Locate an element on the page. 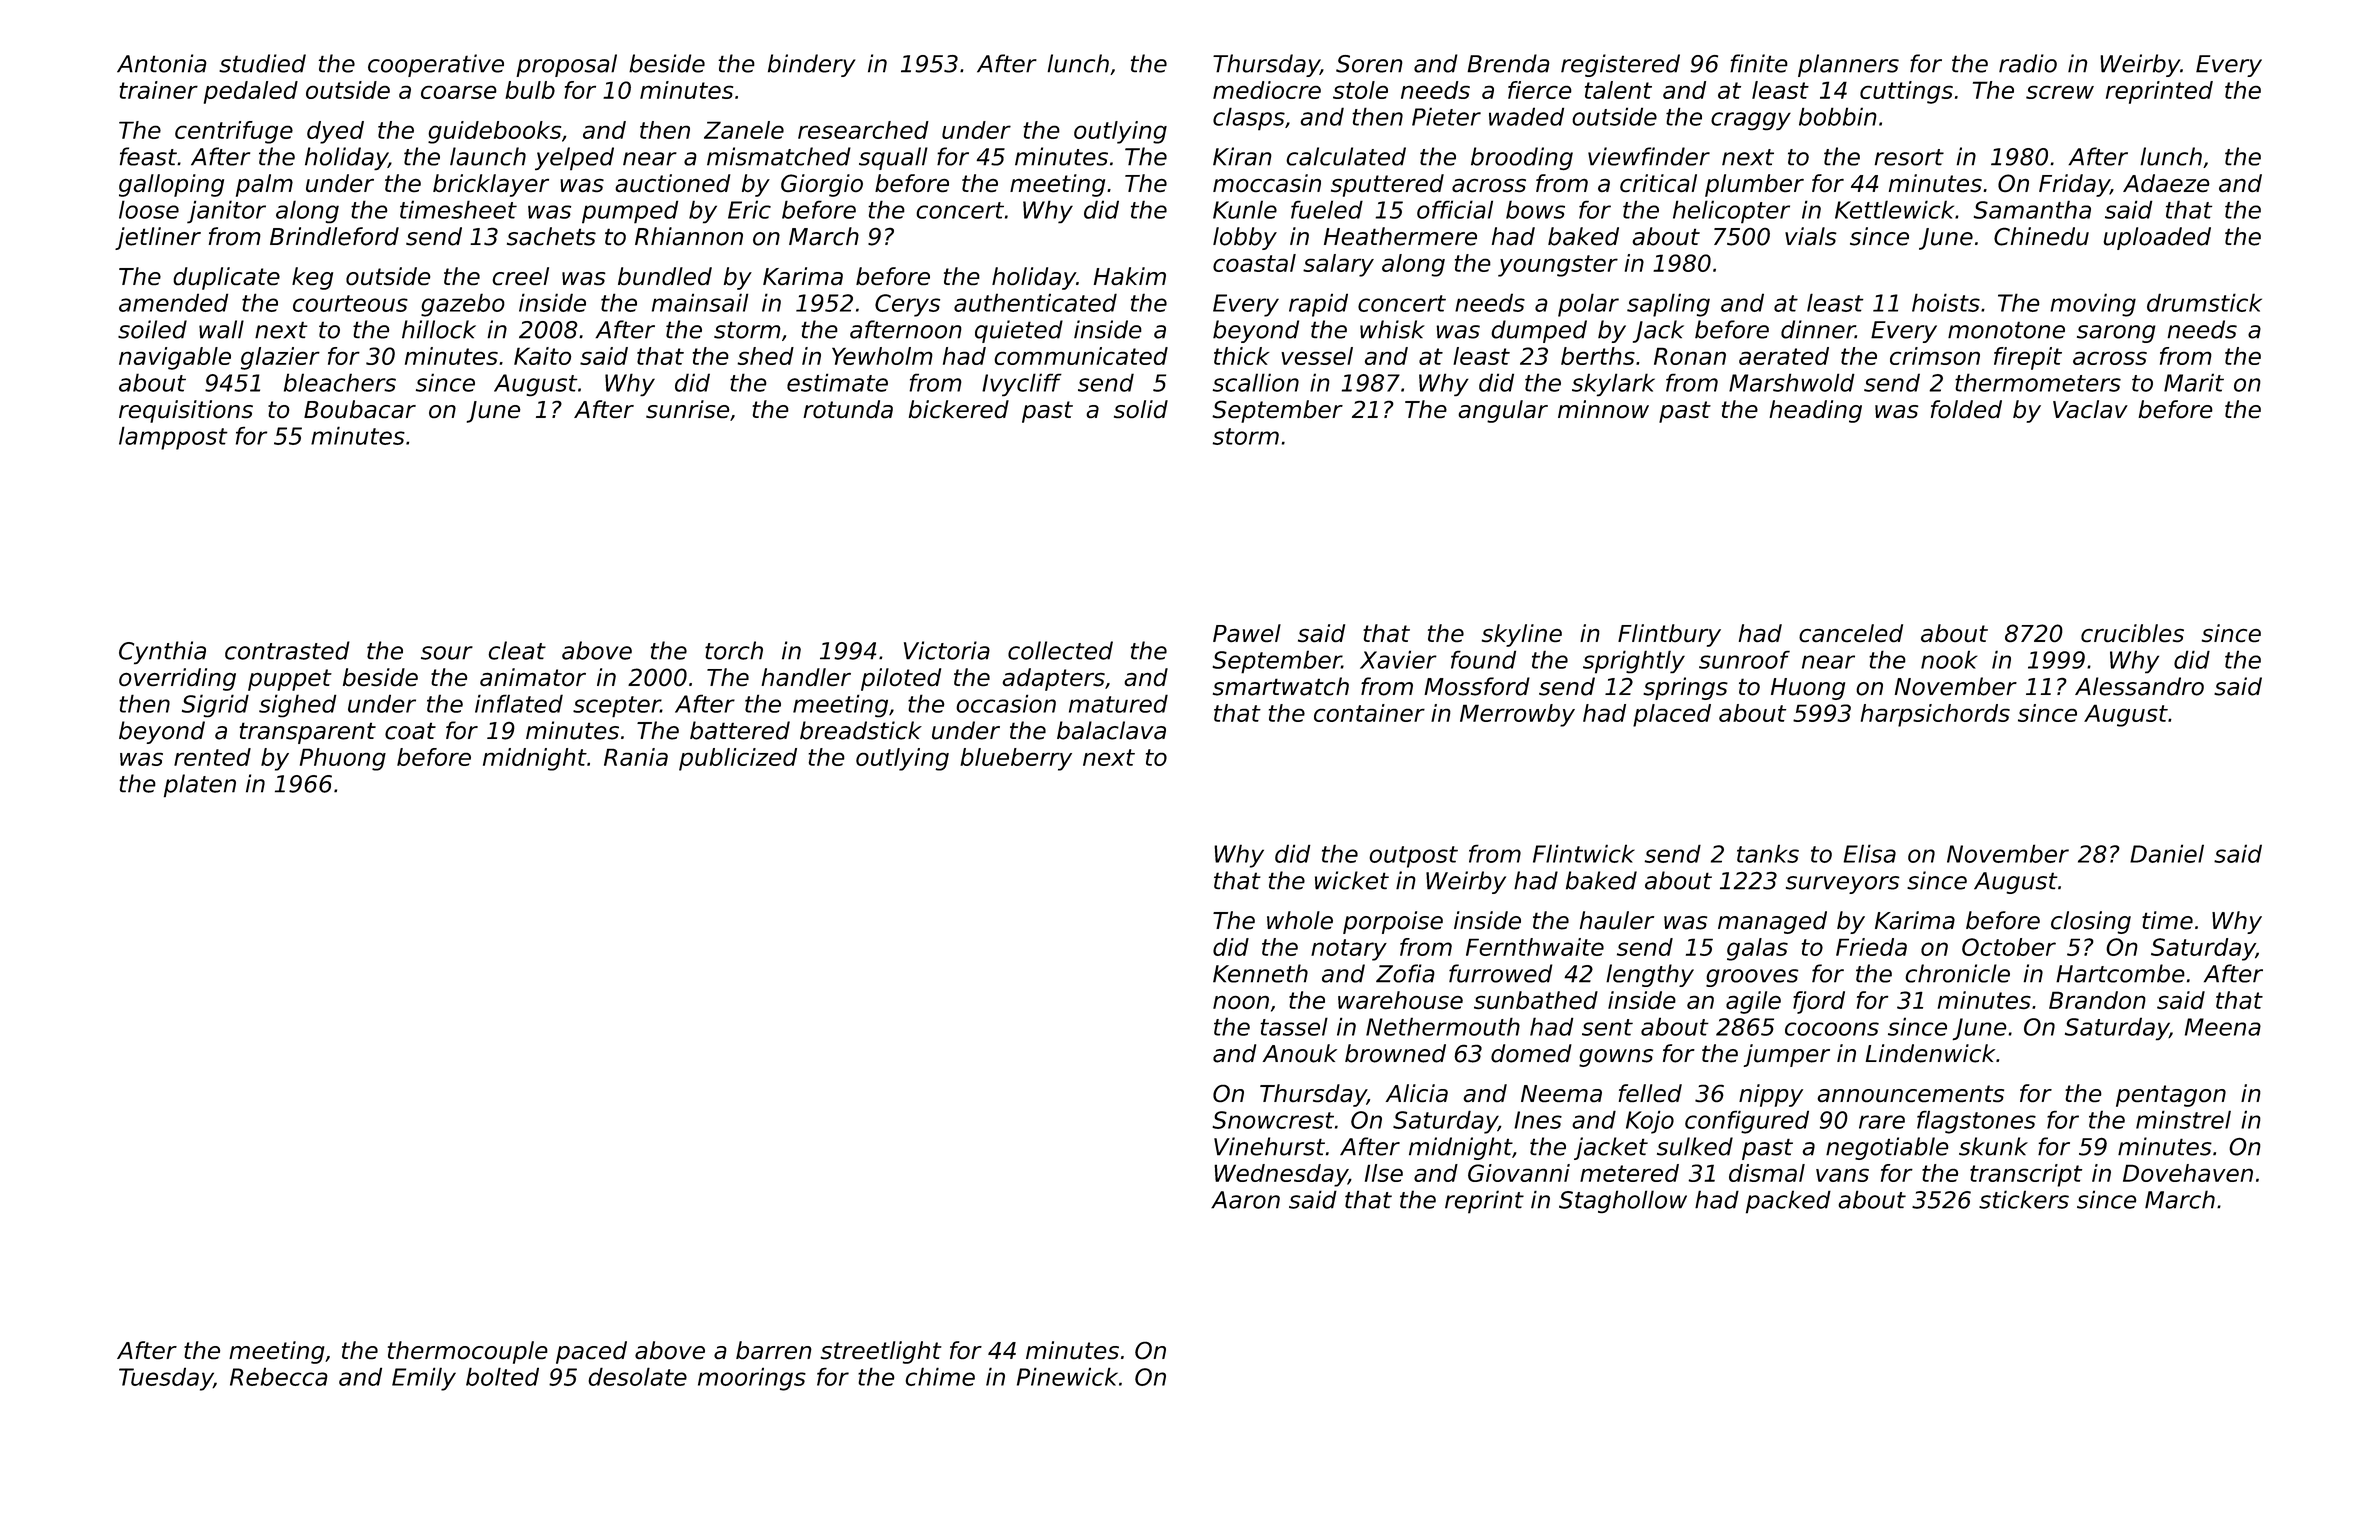 The image size is (2380, 1540). Brandon is located at coordinates (2097, 1000).
